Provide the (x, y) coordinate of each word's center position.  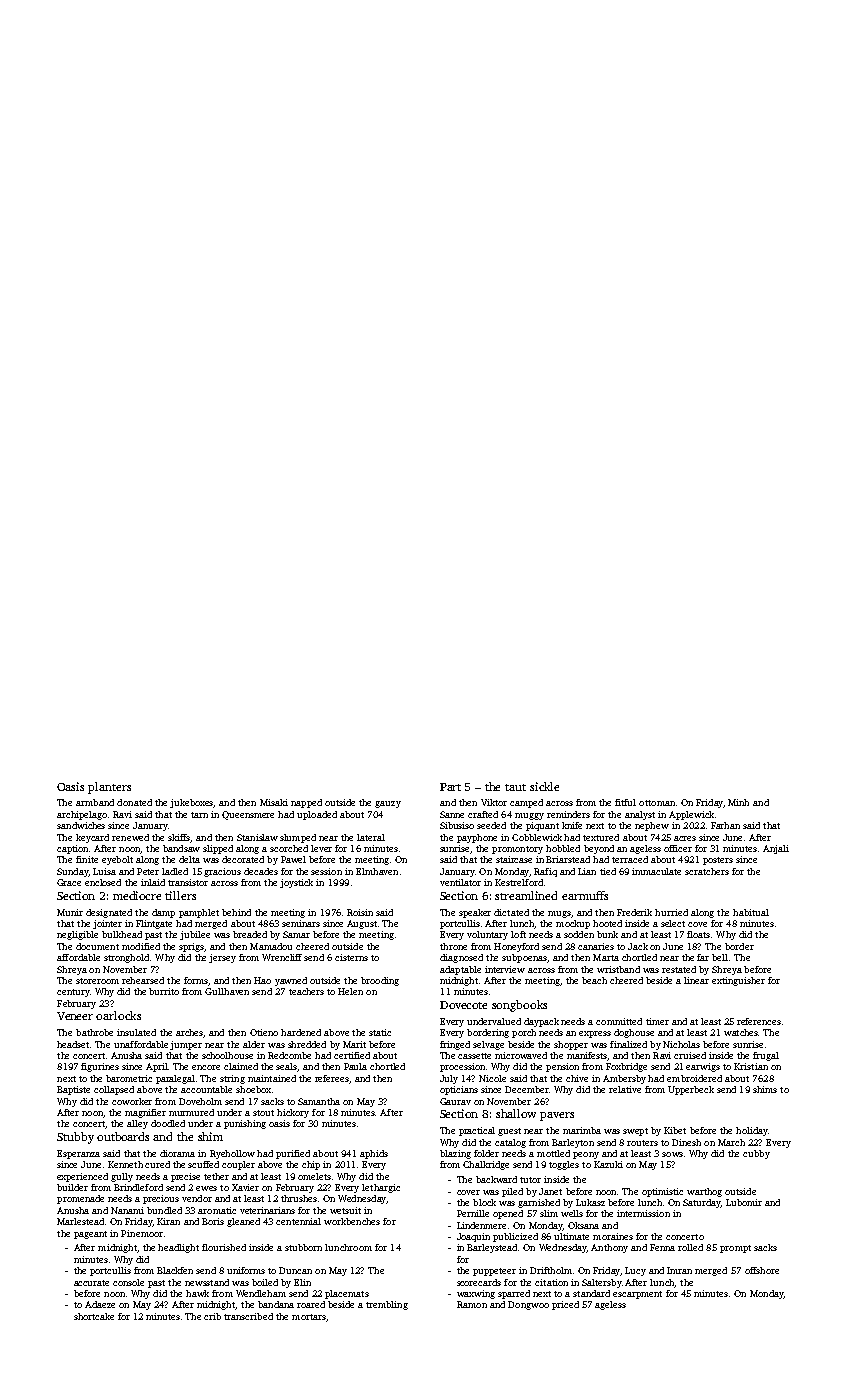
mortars (309, 1317)
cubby (756, 1154)
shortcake (94, 1316)
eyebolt (117, 860)
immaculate (656, 871)
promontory (517, 850)
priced (565, 1305)
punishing (245, 1124)
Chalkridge (486, 1165)
